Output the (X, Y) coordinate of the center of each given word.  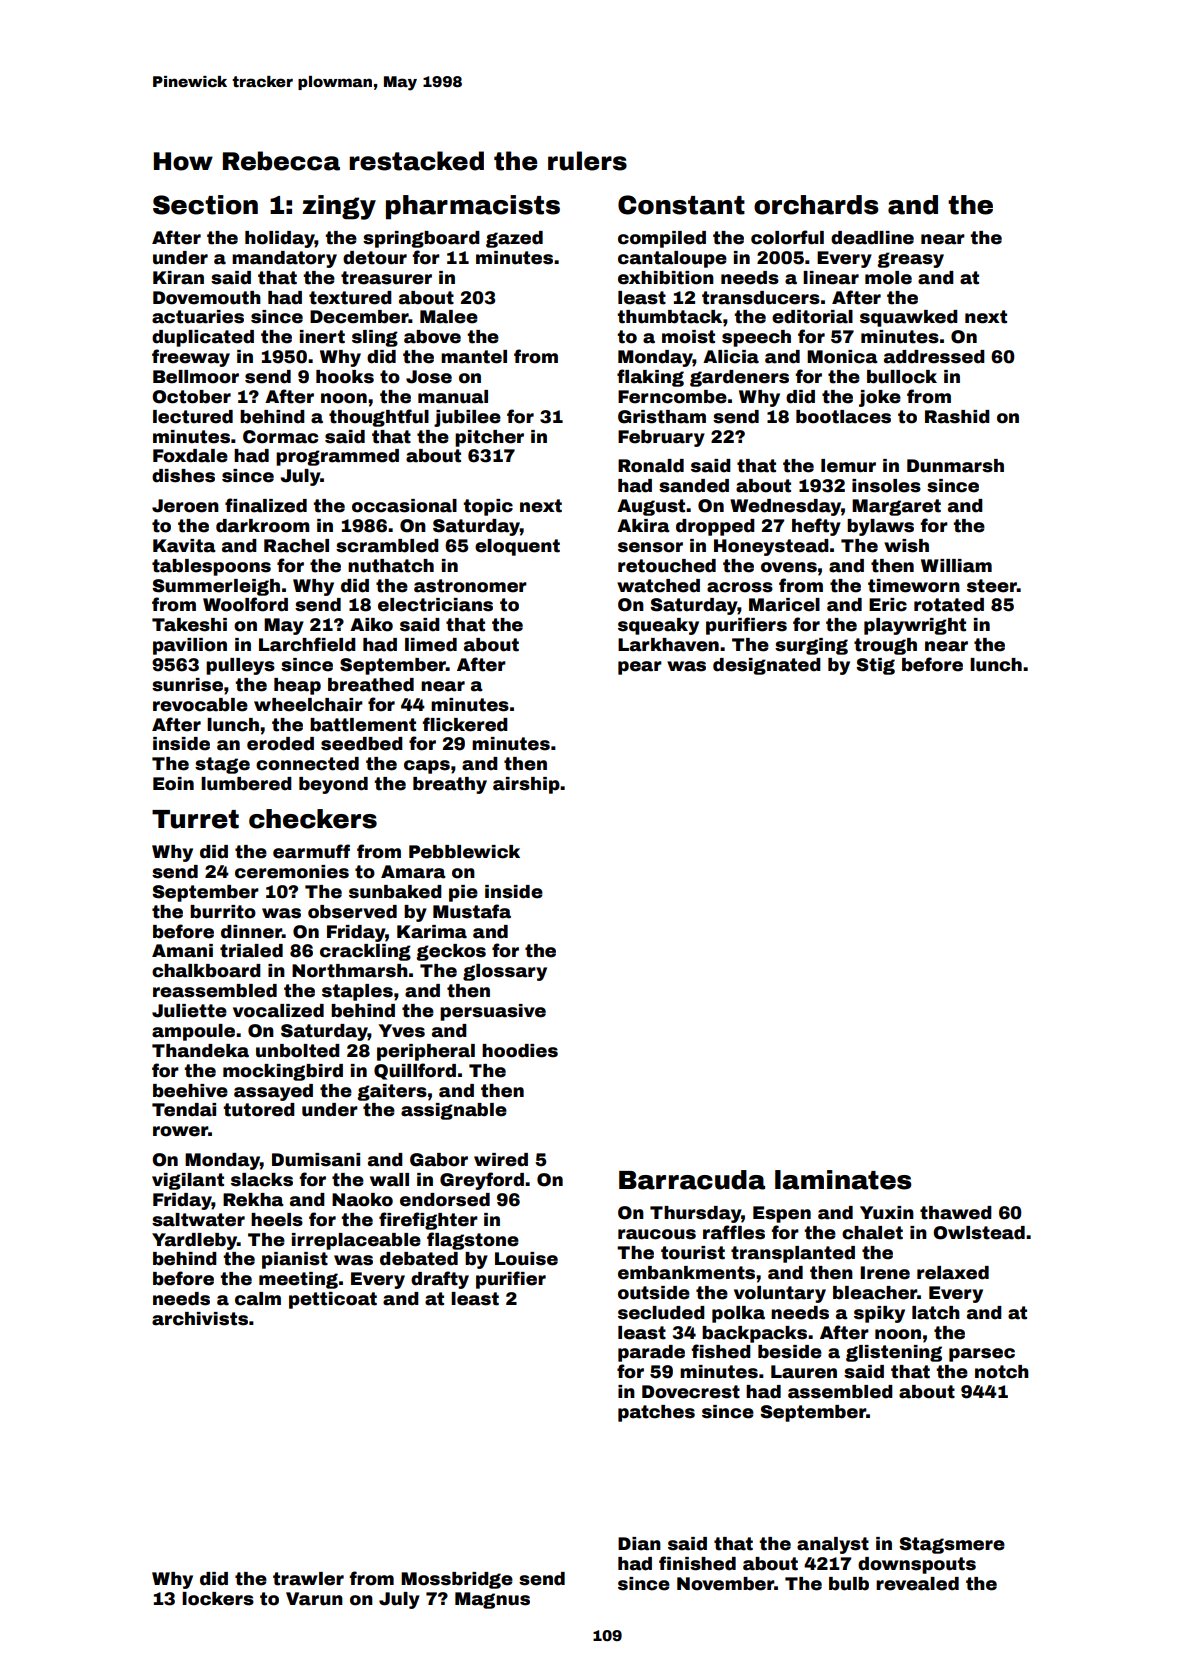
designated (767, 666)
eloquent (517, 547)
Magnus (492, 1600)
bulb (849, 1584)
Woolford (245, 604)
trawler (308, 1579)
